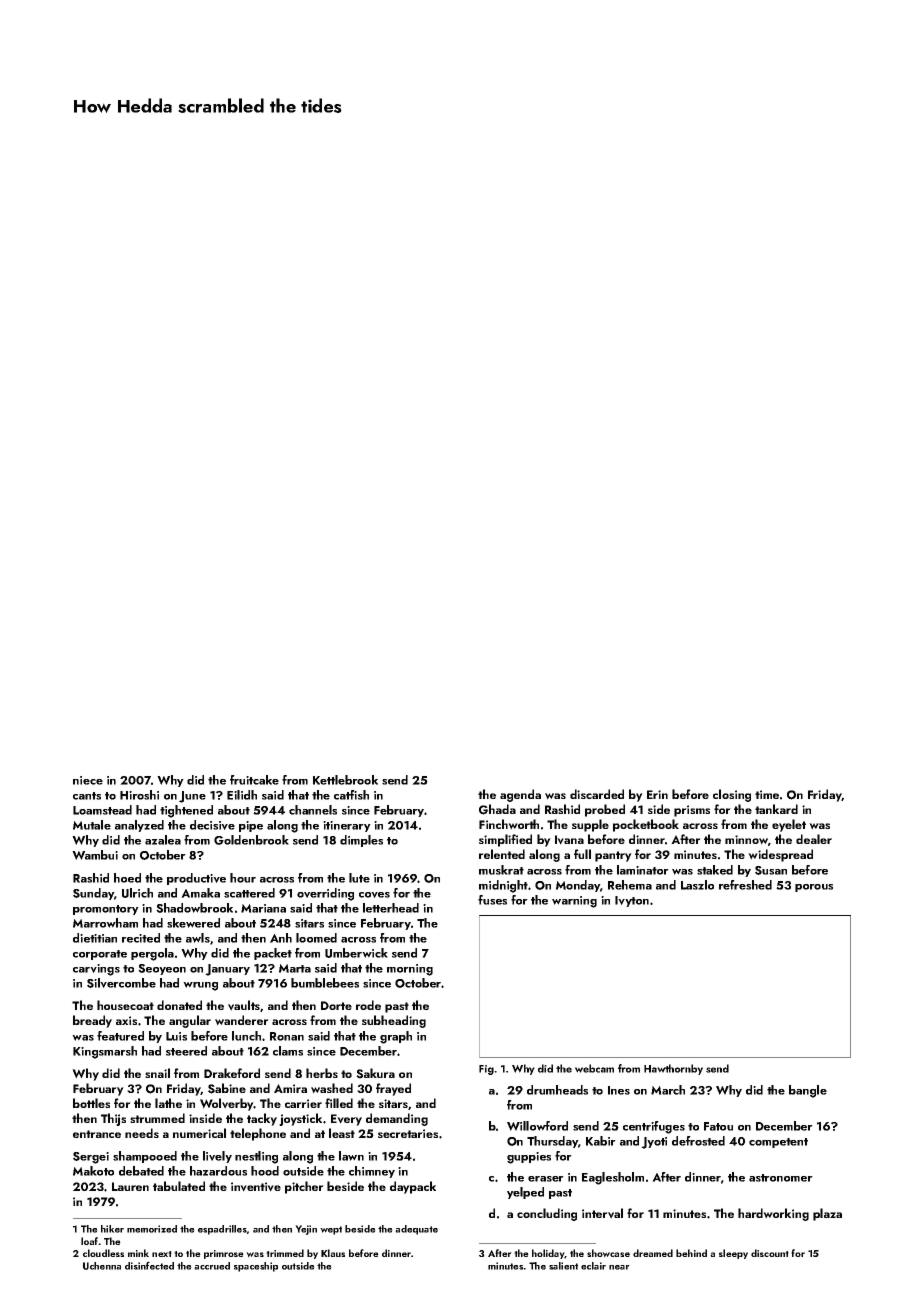 The height and width of the document is (1308, 924). Describe the element at coordinates (486, 1070) in the document. I see `Fig` at that location.
